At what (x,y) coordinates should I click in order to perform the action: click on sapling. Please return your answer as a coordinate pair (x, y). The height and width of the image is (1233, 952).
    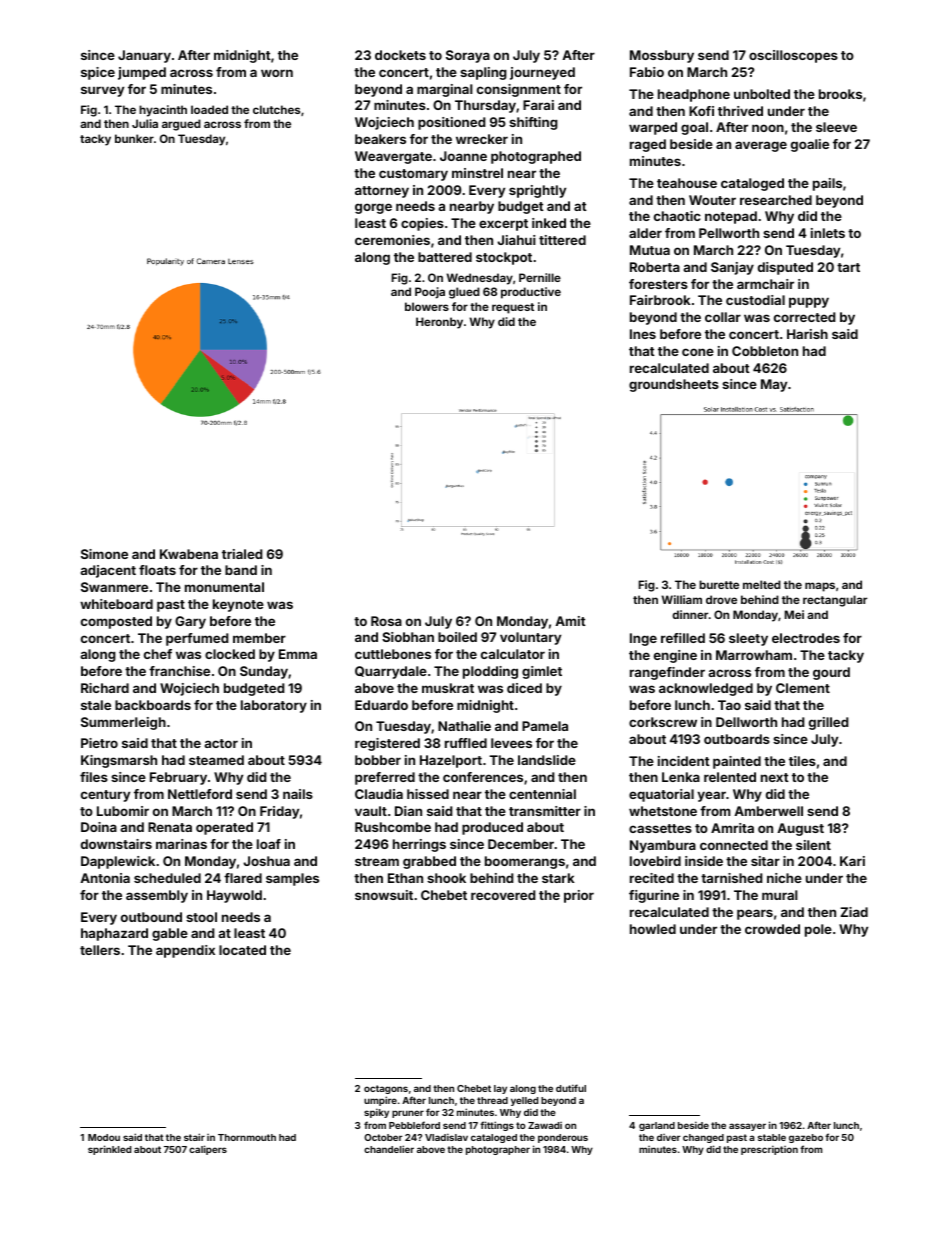
    Looking at the image, I should click on (483, 73).
